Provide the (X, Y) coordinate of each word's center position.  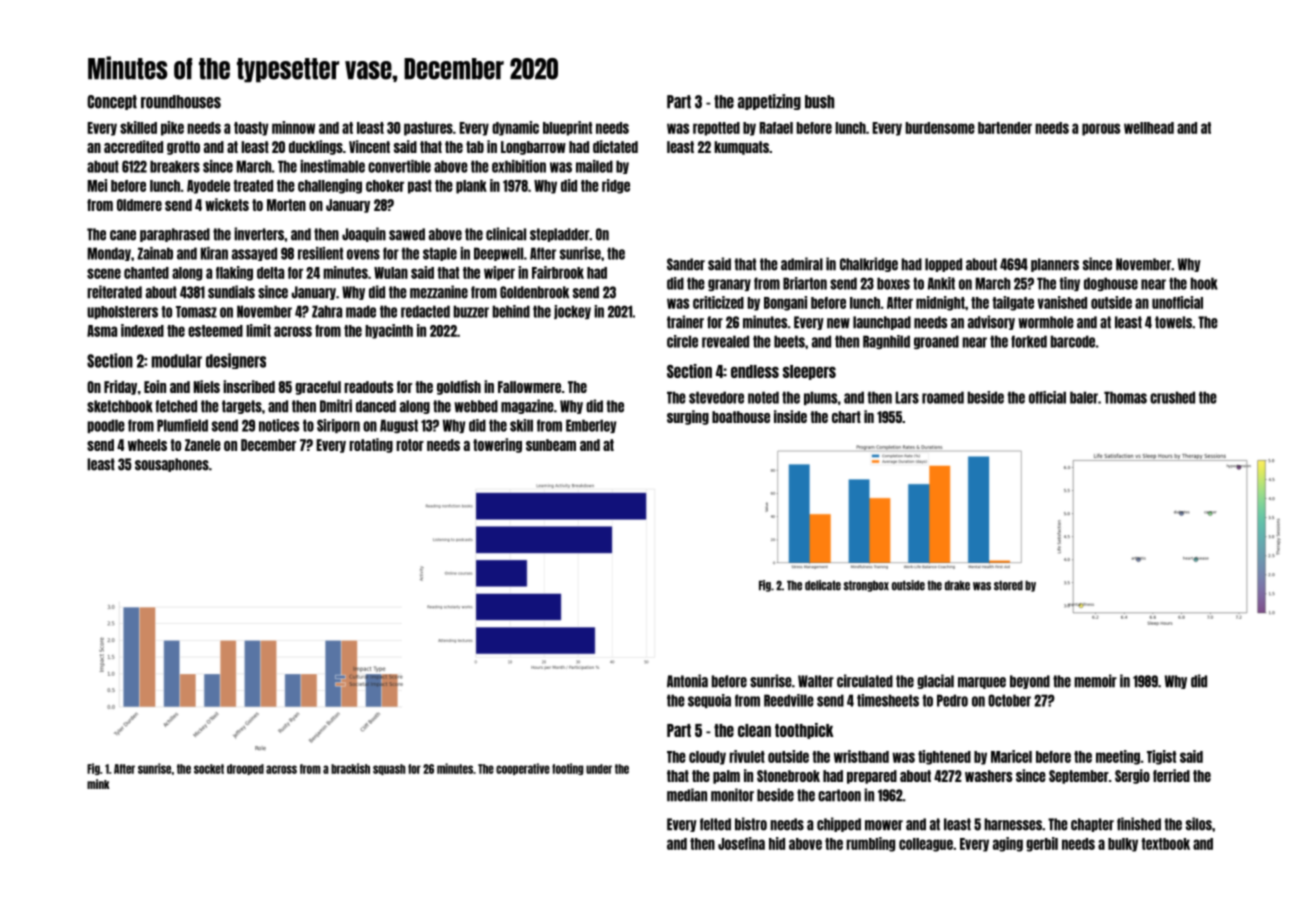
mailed (594, 166)
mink (98, 784)
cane (123, 235)
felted (715, 824)
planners (1055, 265)
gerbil (1042, 844)
